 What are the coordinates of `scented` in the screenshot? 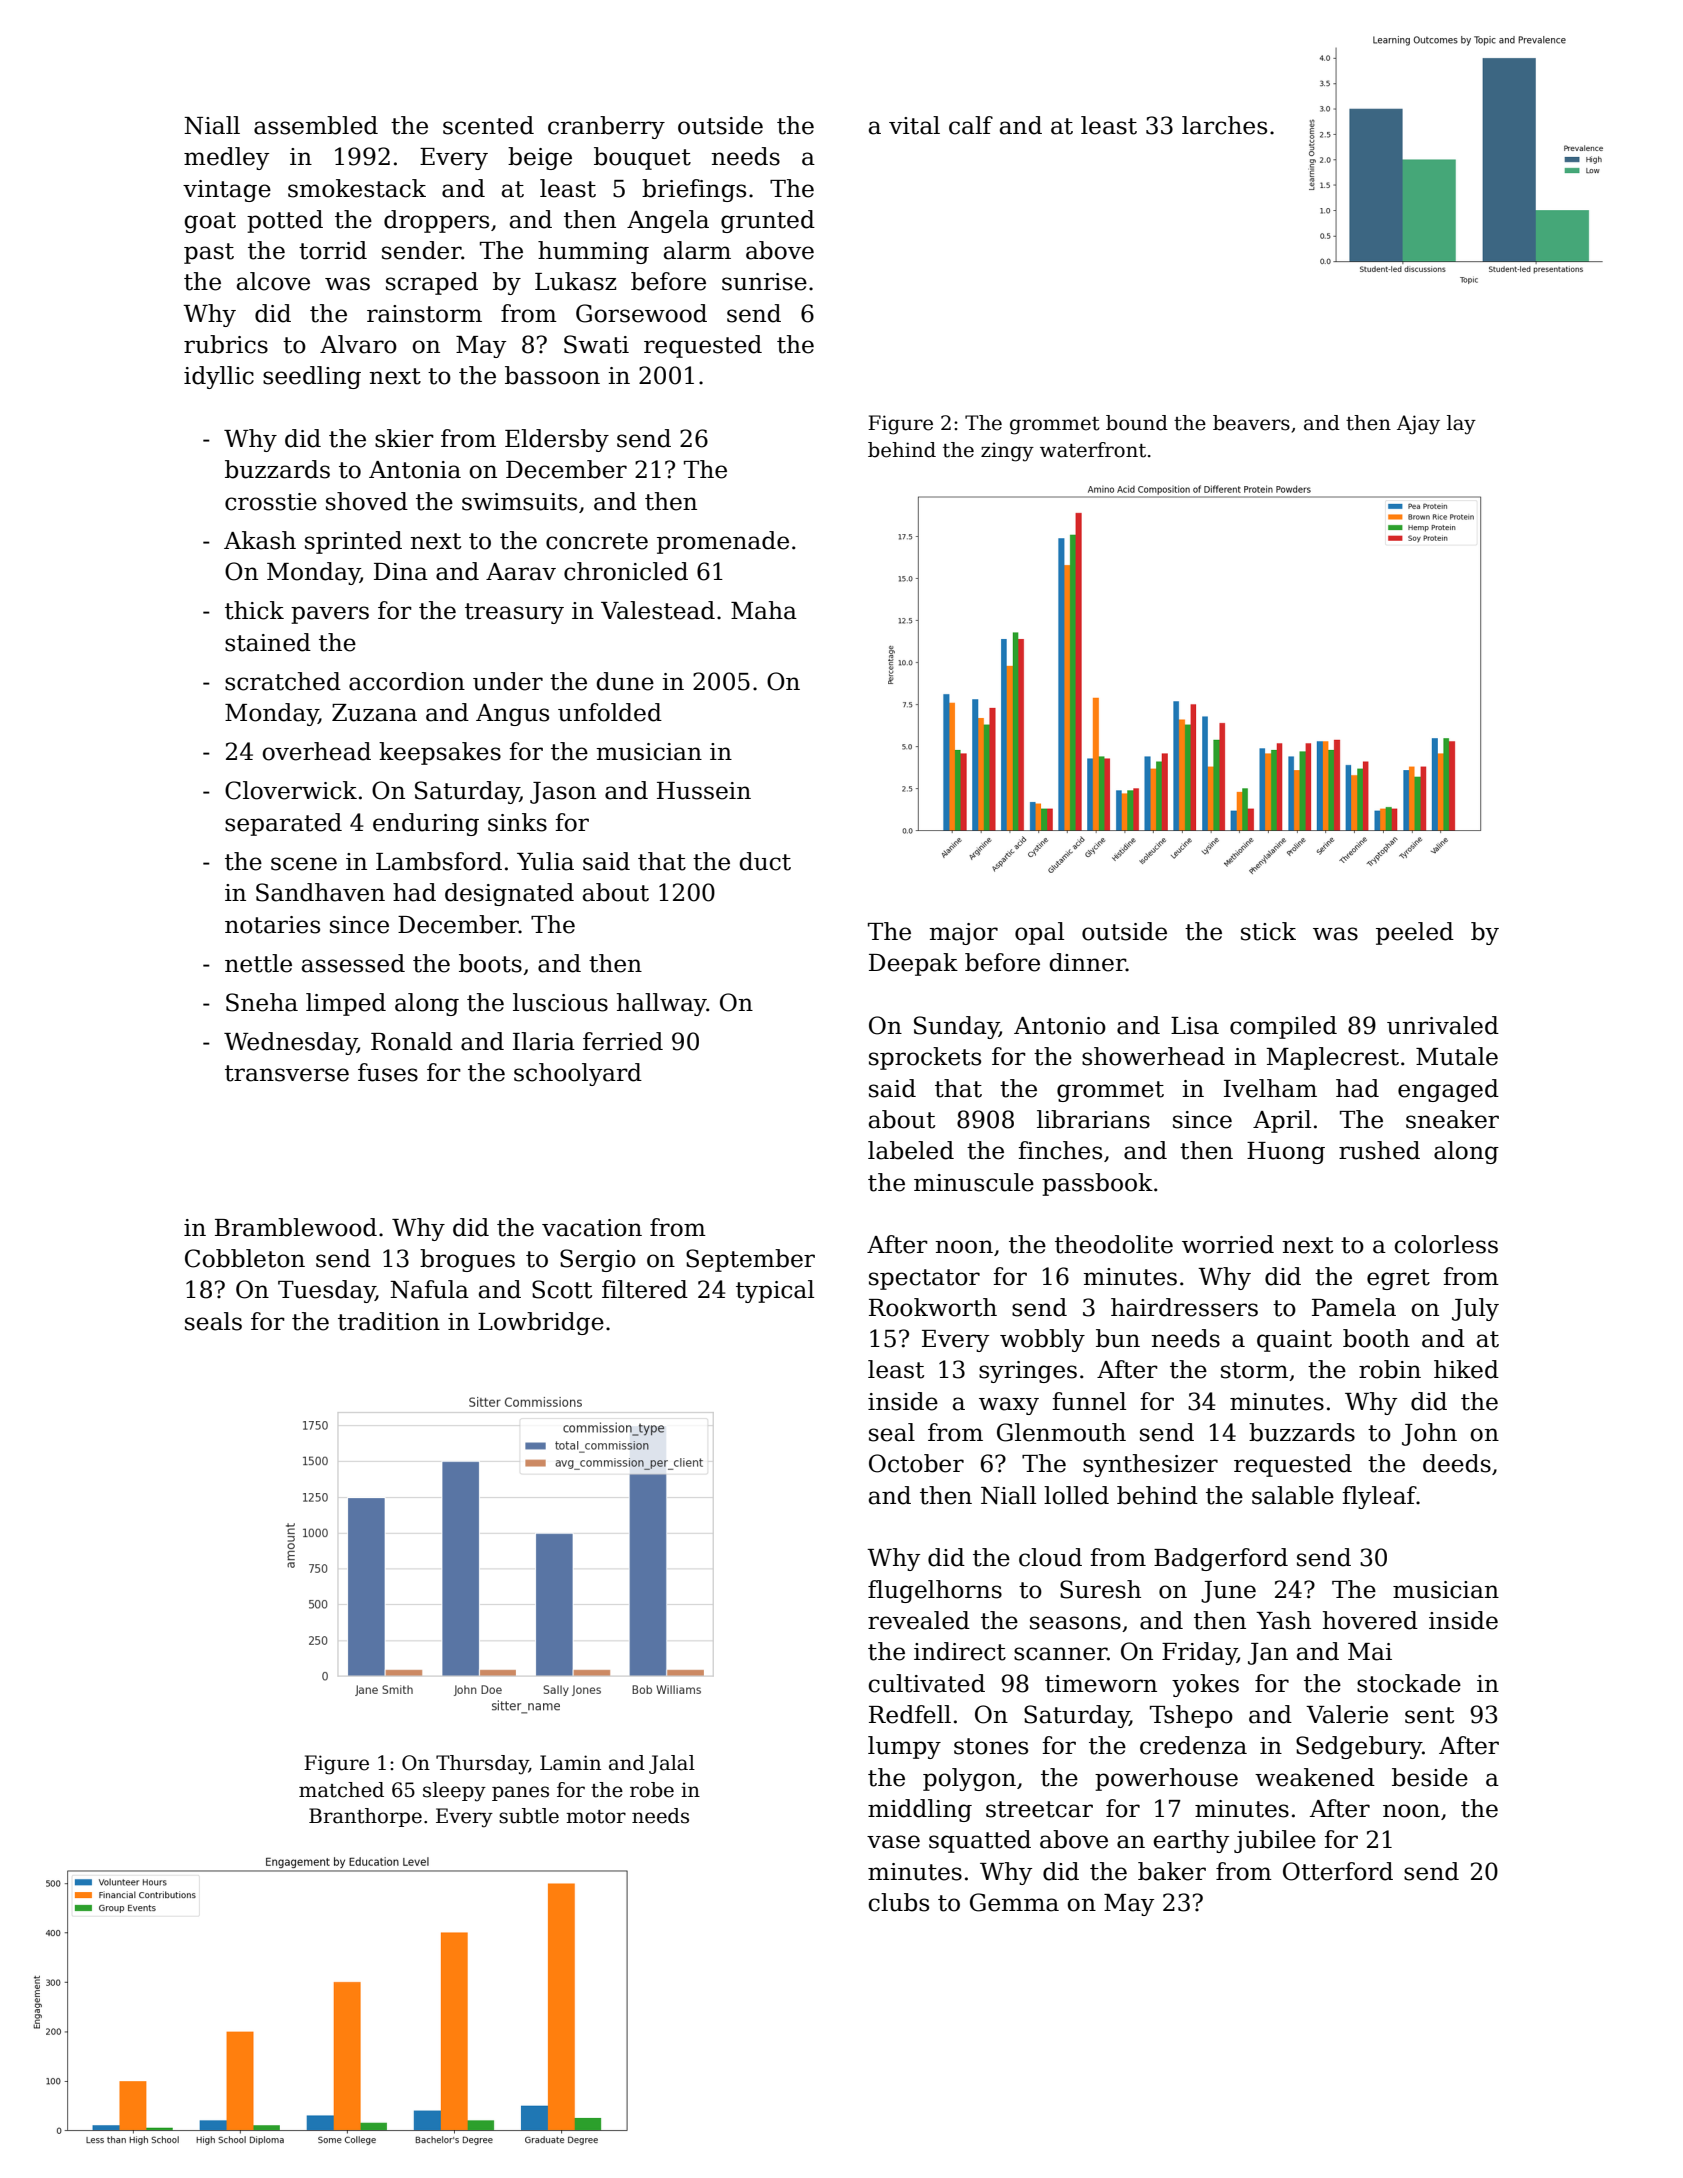 It's located at (488, 125).
